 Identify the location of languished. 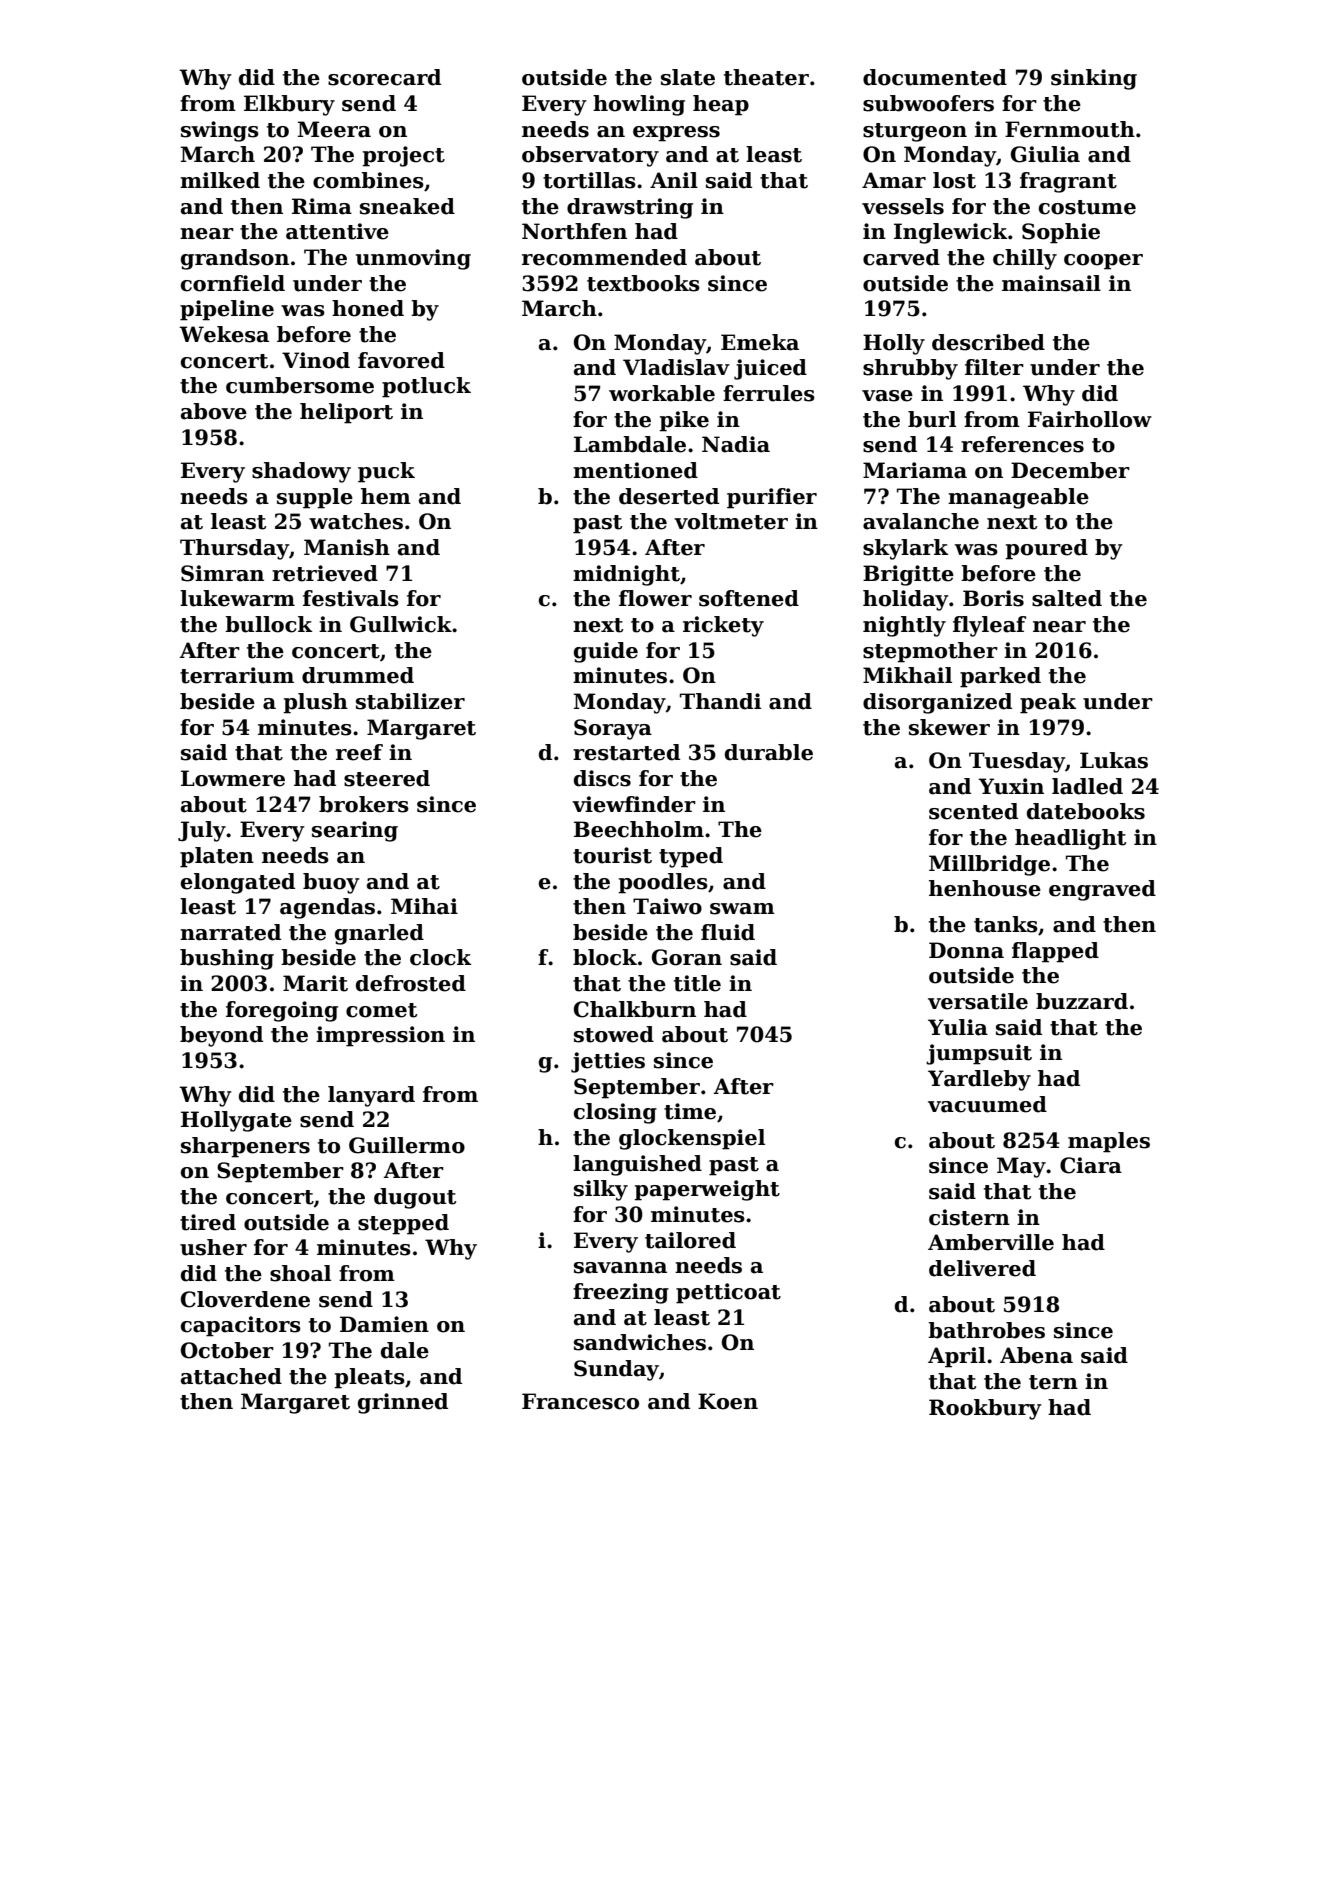
(637, 1165).
